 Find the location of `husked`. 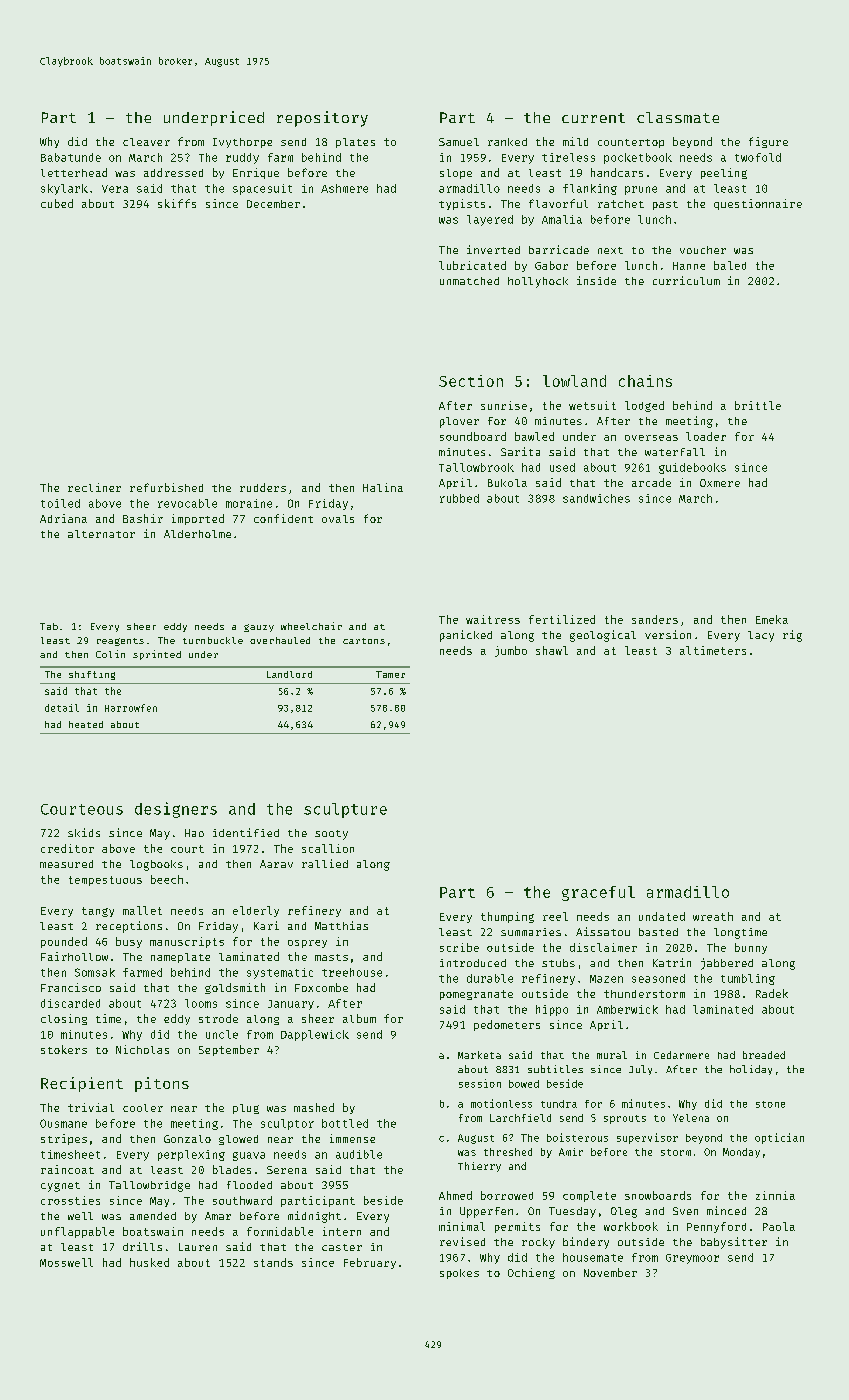

husked is located at coordinates (149, 1262).
